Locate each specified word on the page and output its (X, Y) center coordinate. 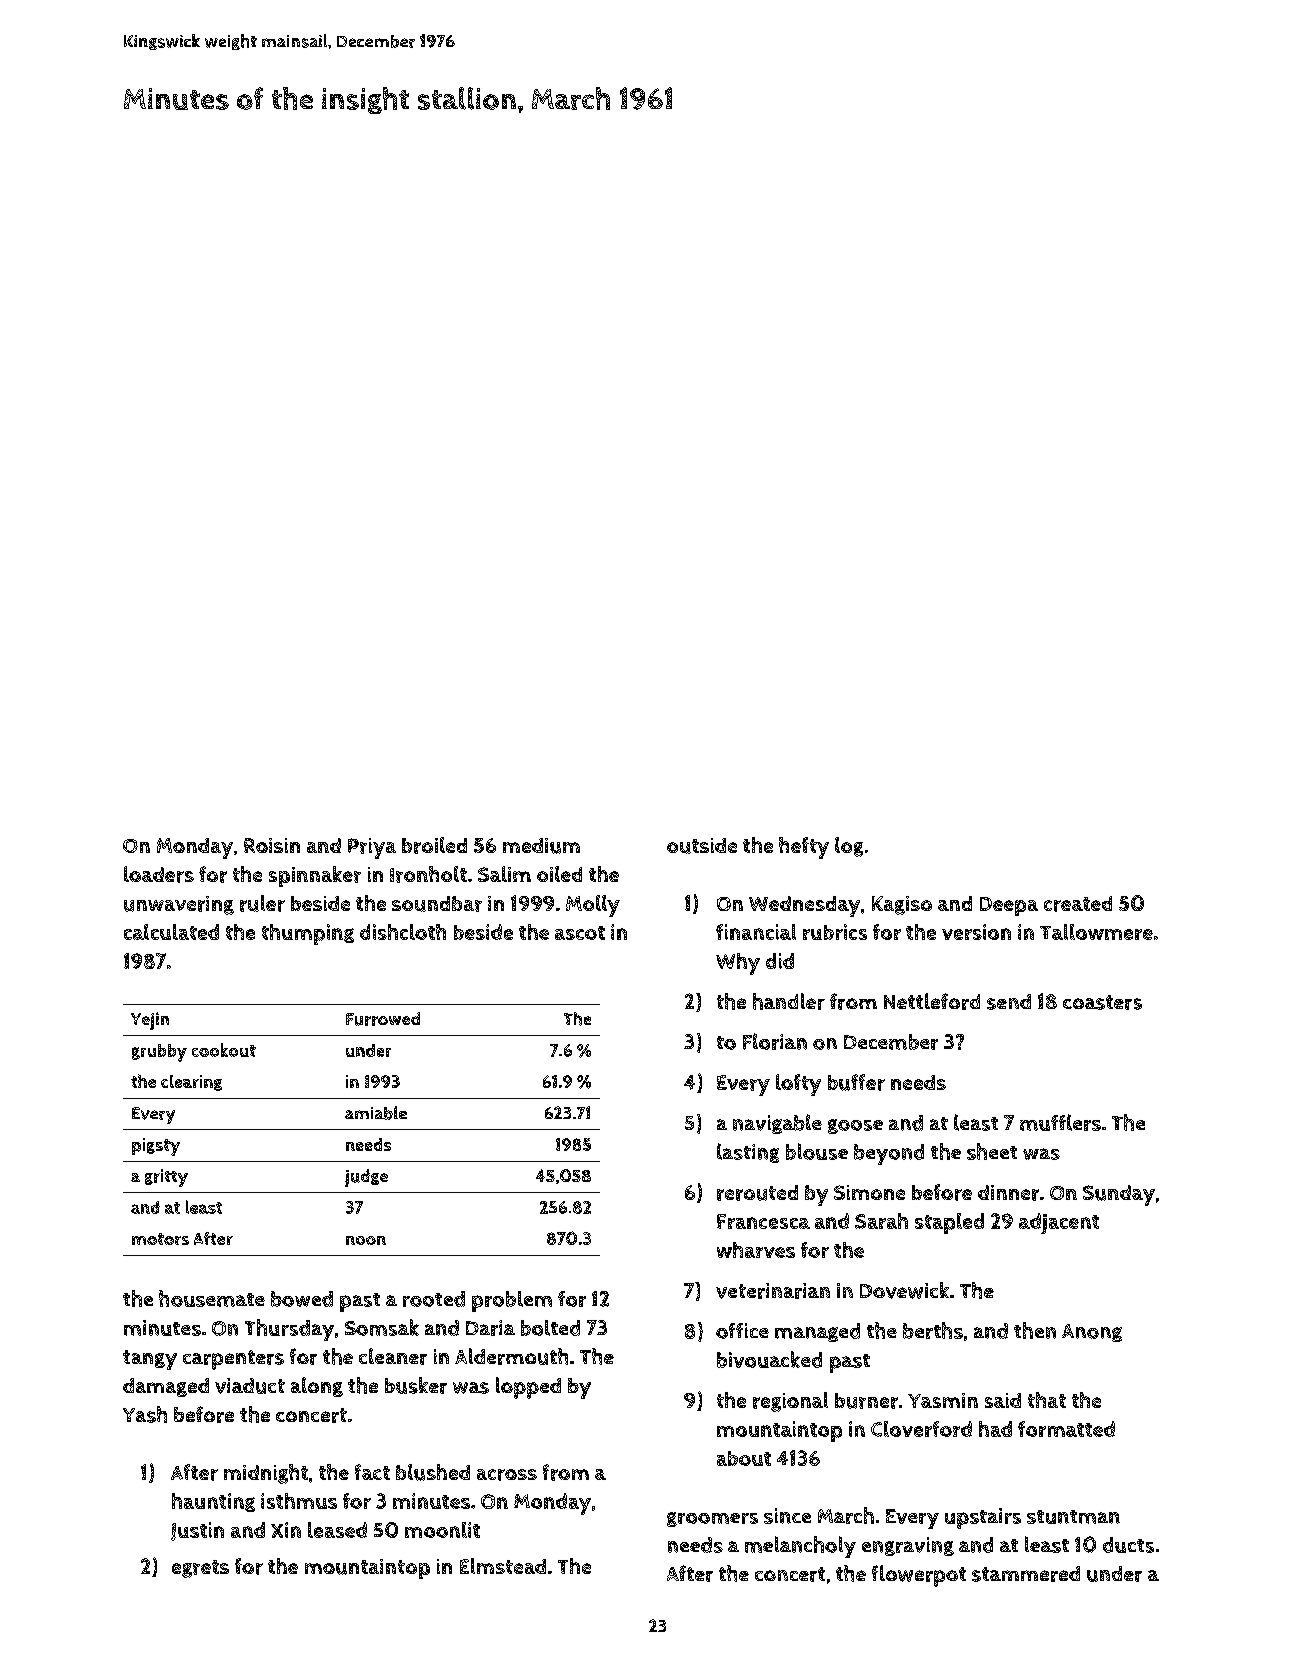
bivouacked (769, 1359)
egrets (200, 1569)
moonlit (442, 1530)
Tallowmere (1096, 932)
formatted (1066, 1429)
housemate (212, 1298)
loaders (159, 874)
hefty (804, 848)
